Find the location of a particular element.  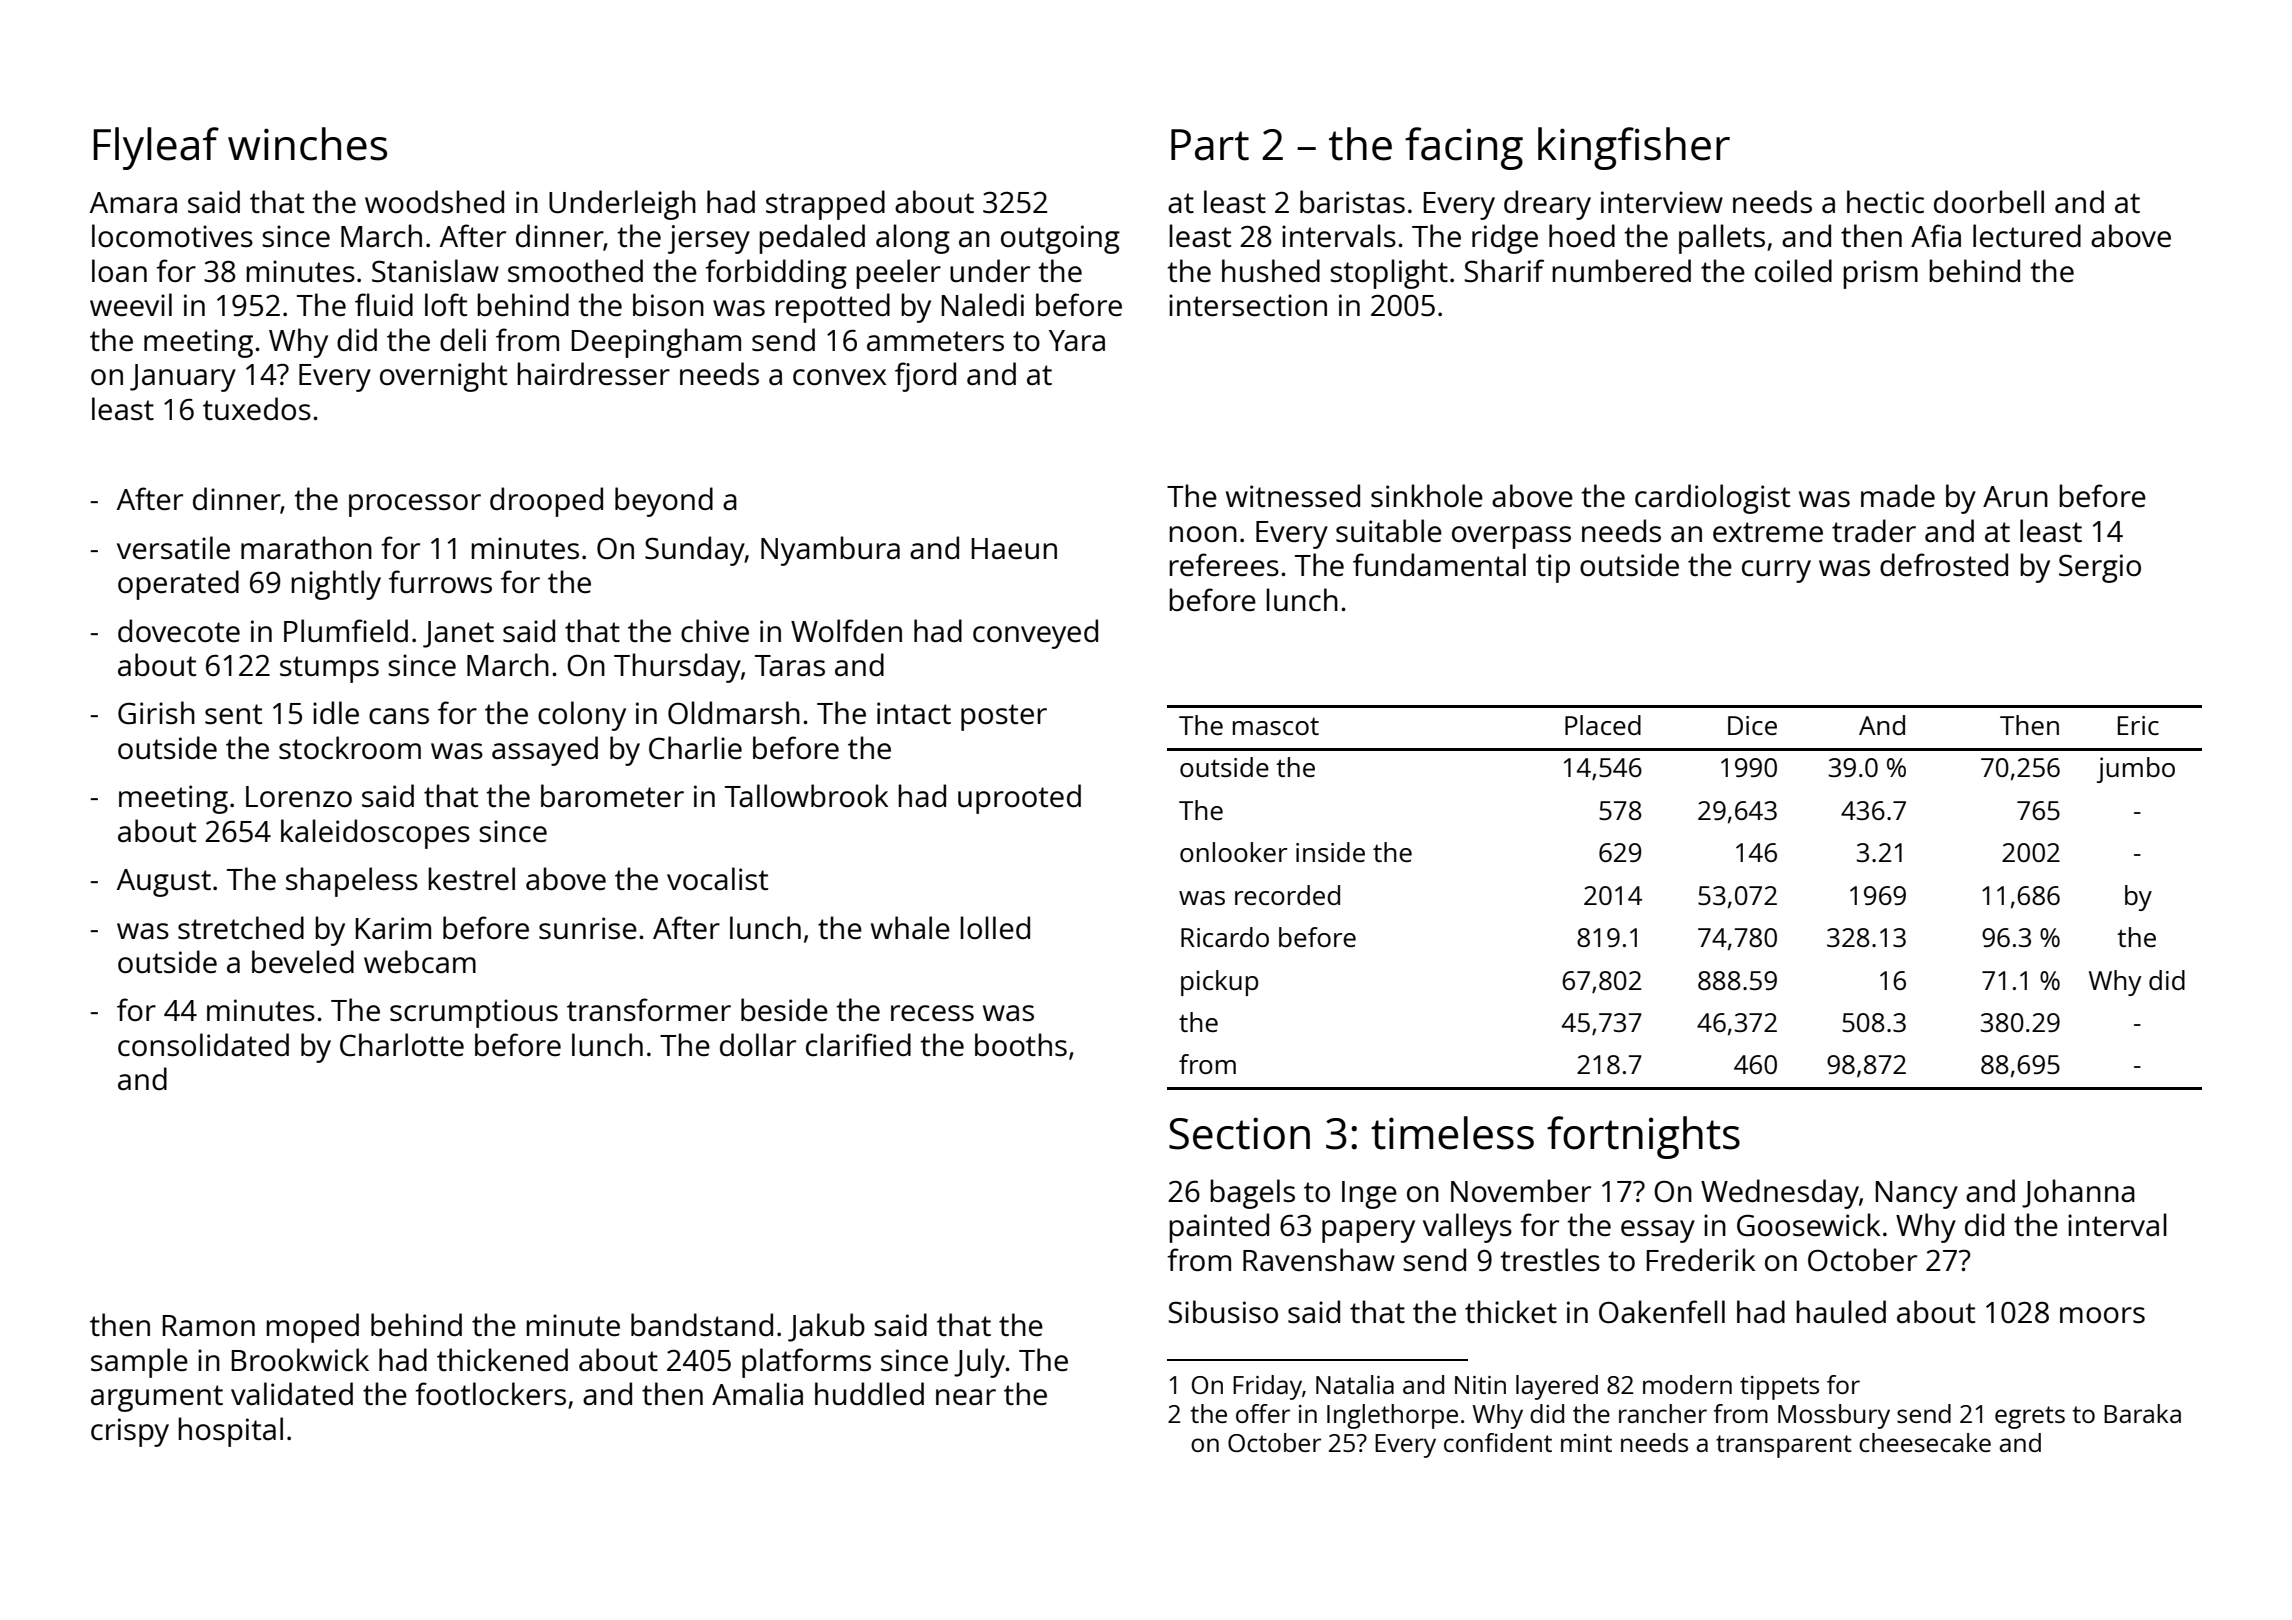

Yara is located at coordinates (1077, 340).
